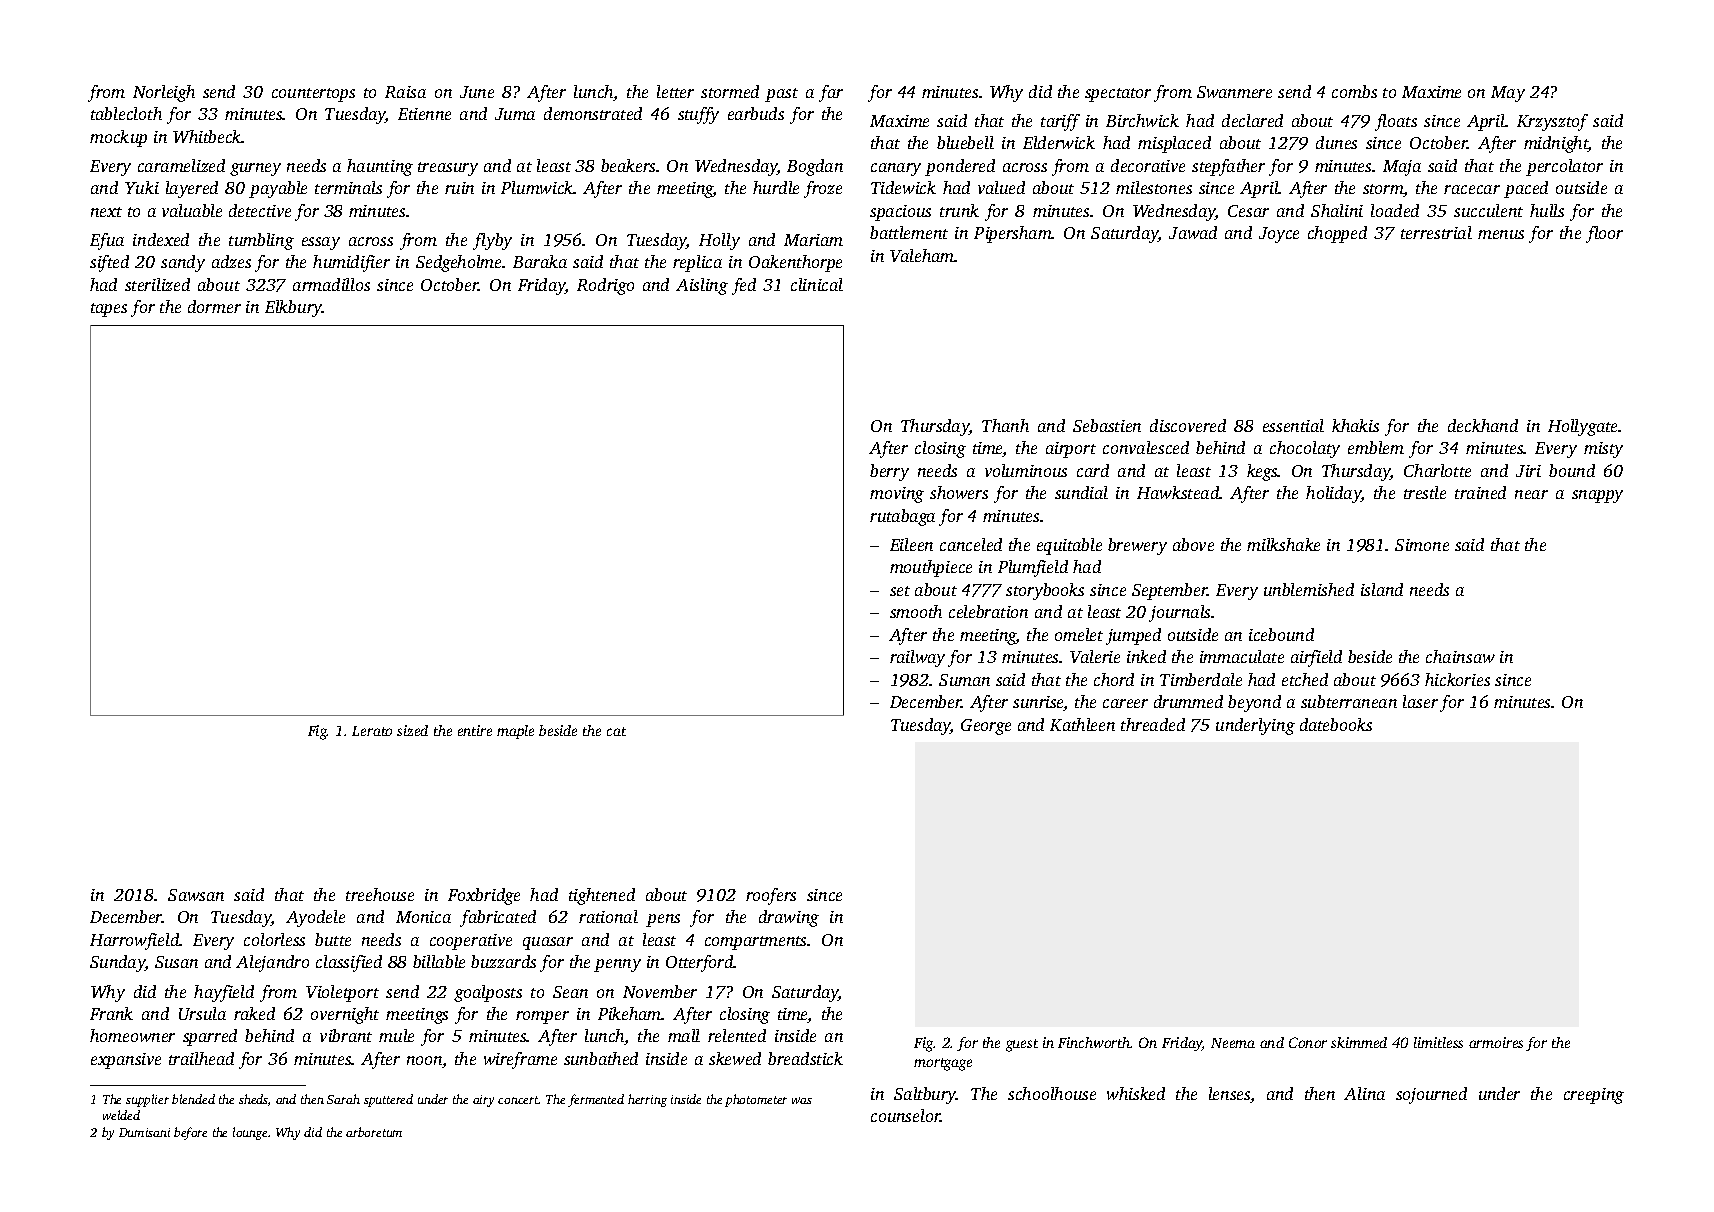 This screenshot has height=1212, width=1714. I want to click on maple, so click(515, 732).
